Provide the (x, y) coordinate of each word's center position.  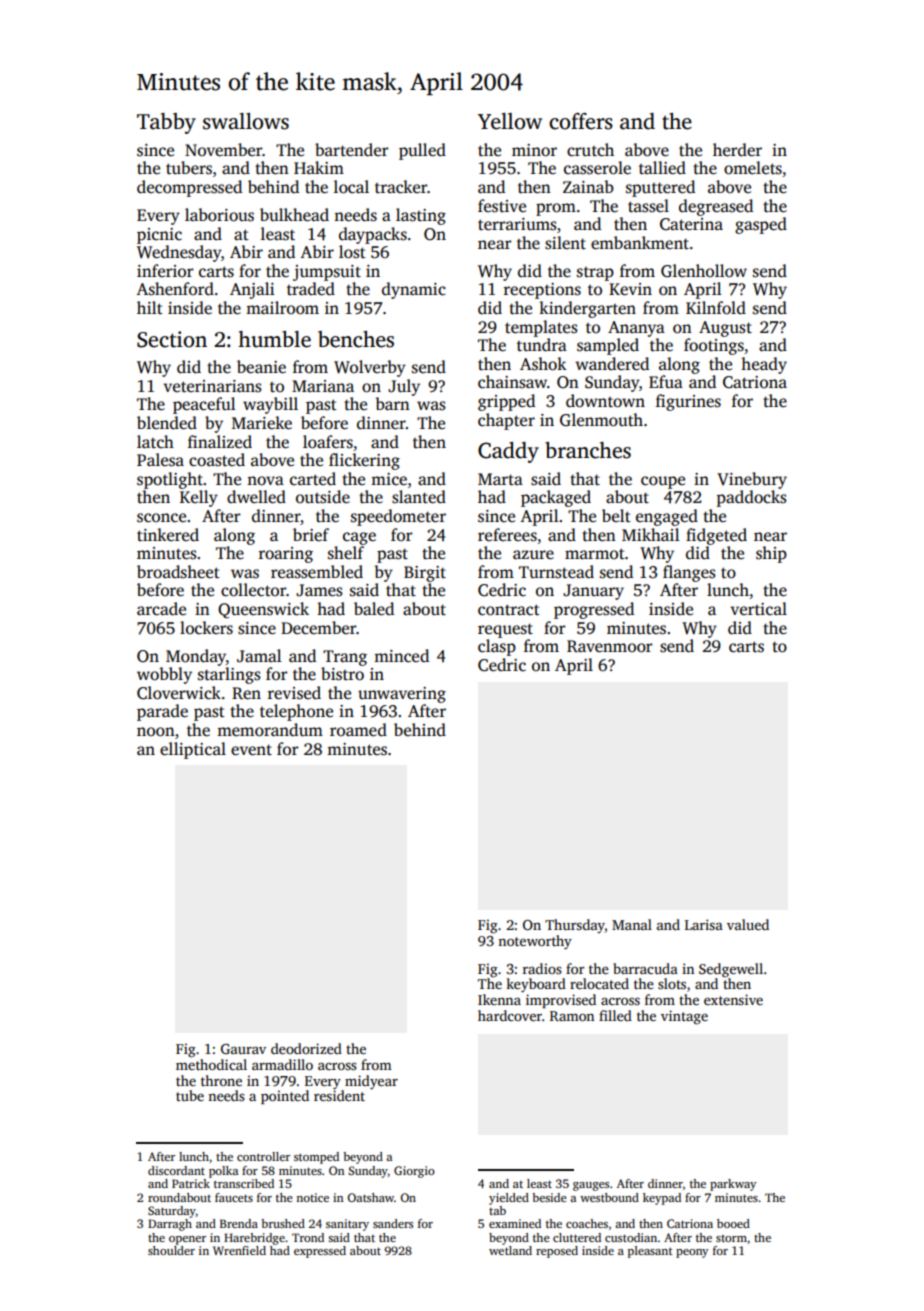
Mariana (323, 386)
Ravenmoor (610, 646)
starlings (229, 675)
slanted (419, 497)
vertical (758, 608)
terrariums (517, 224)
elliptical (193, 750)
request (505, 630)
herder (737, 150)
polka (223, 1172)
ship (771, 554)
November (224, 150)
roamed (358, 730)
